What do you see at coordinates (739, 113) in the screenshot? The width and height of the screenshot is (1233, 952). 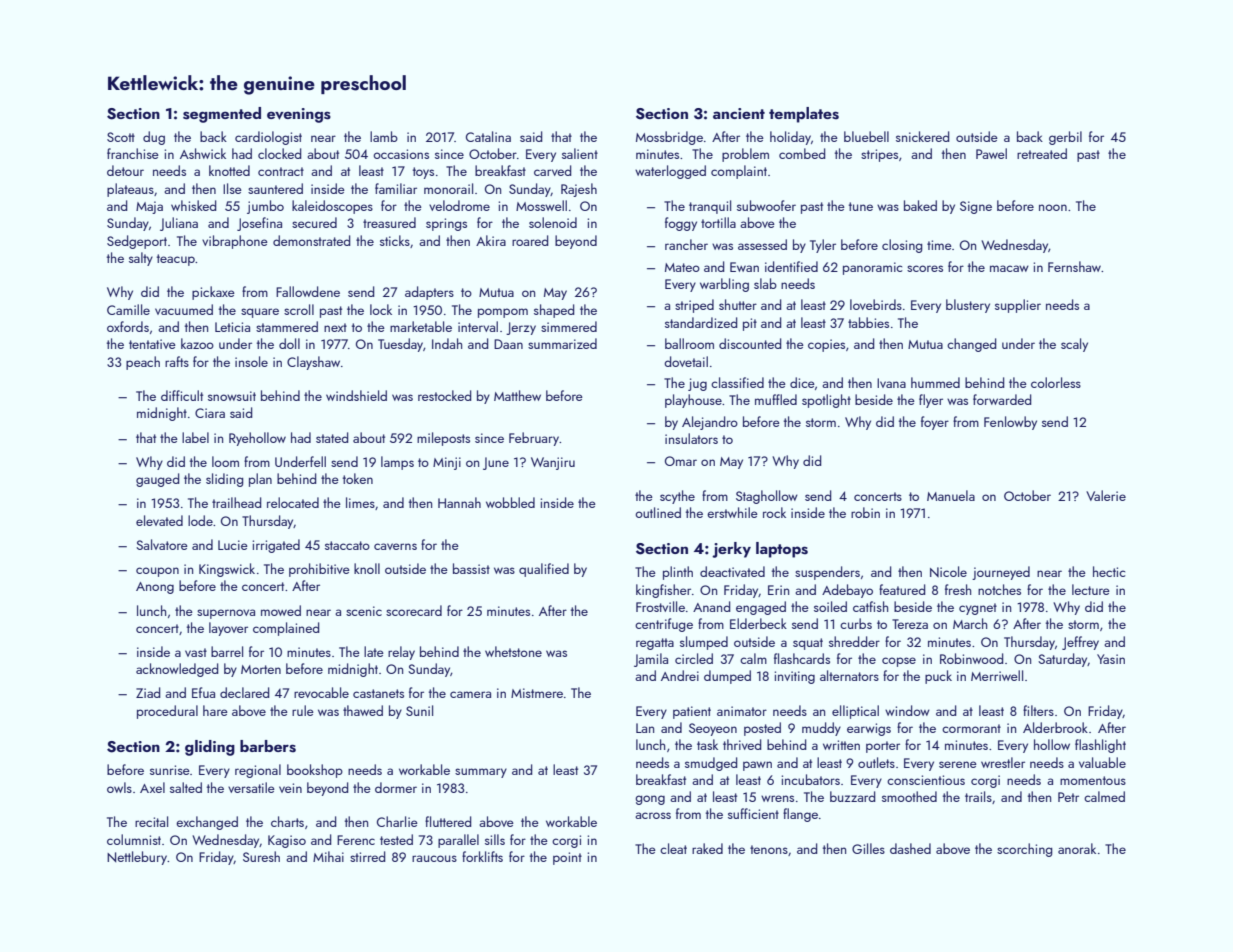 I see `ancient` at bounding box center [739, 113].
